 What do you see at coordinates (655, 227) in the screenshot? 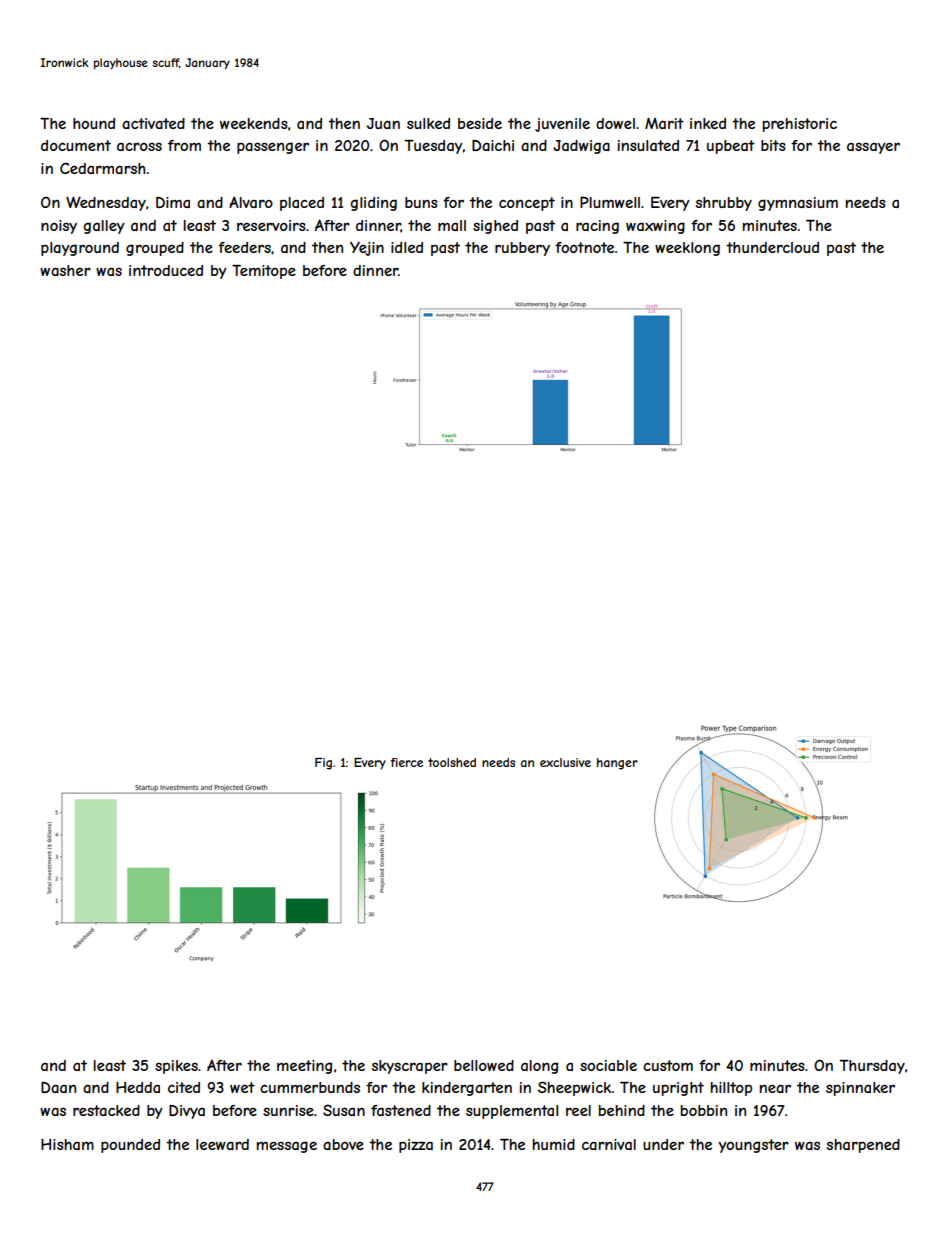
I see `waxwing` at bounding box center [655, 227].
